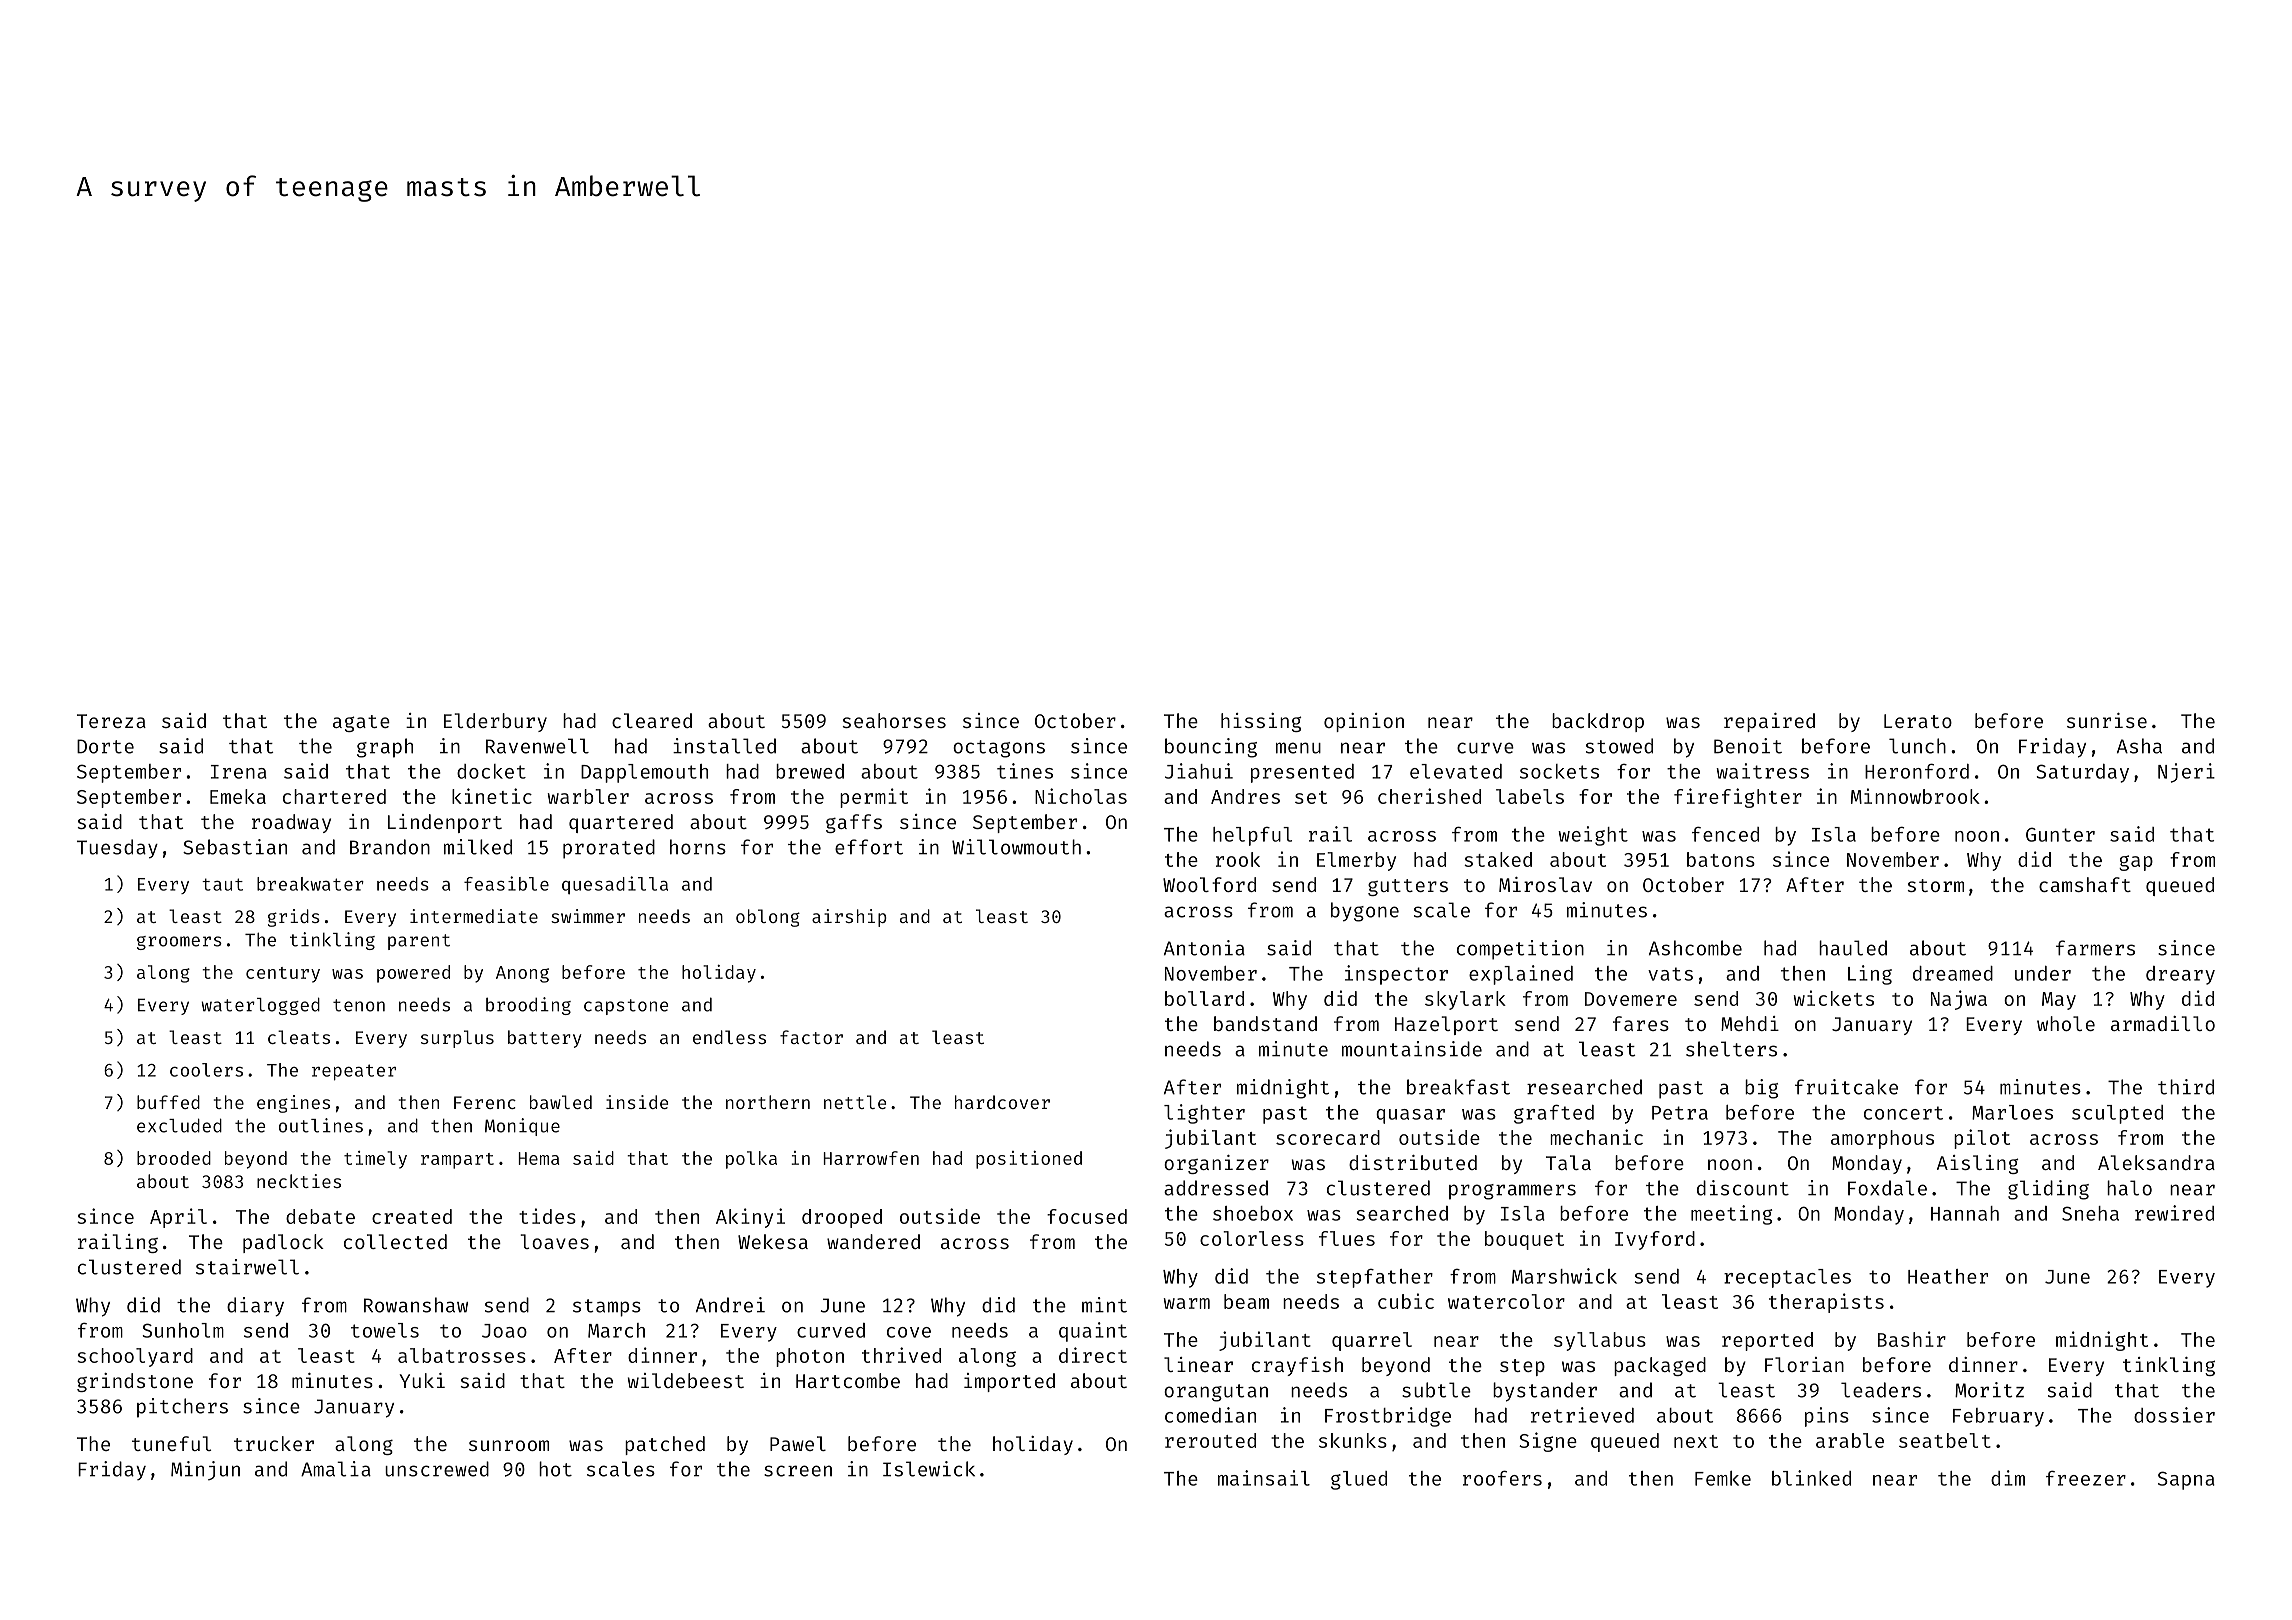 The height and width of the screenshot is (1620, 2292). I want to click on seahorses, so click(894, 720).
